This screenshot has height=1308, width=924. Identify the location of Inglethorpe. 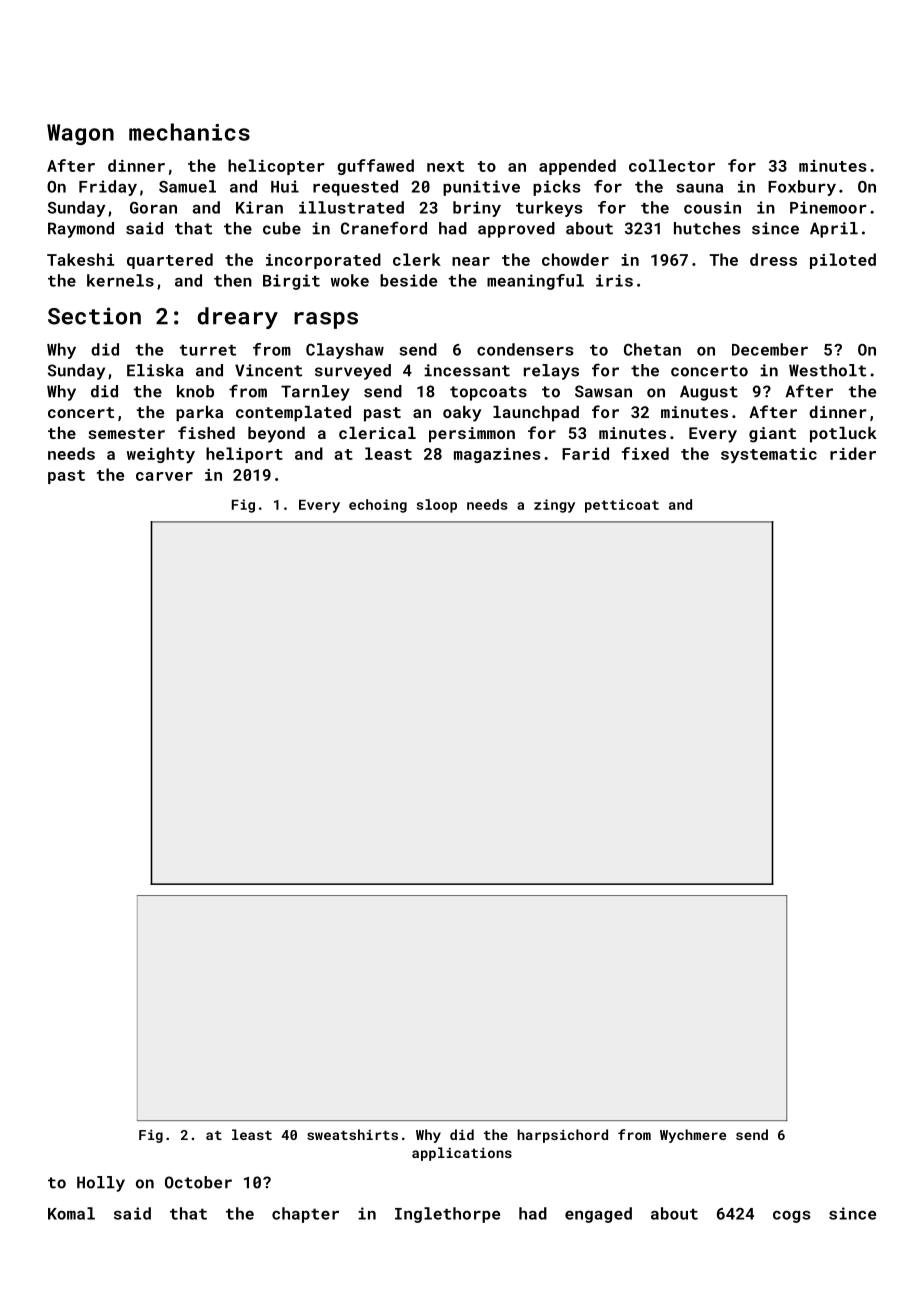
(447, 1215).
